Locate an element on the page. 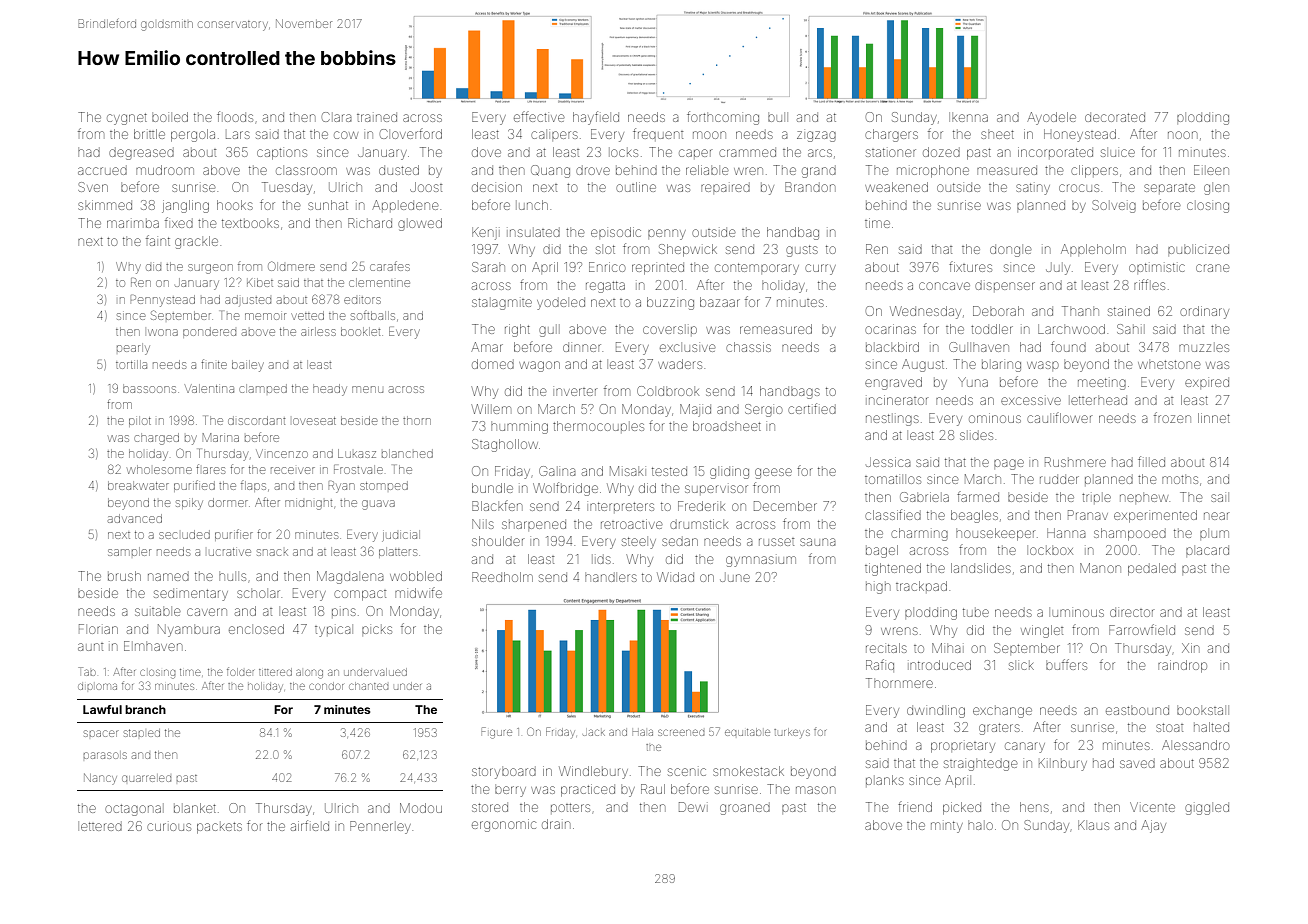 The height and width of the document is (924, 1308). recitals is located at coordinates (886, 648).
